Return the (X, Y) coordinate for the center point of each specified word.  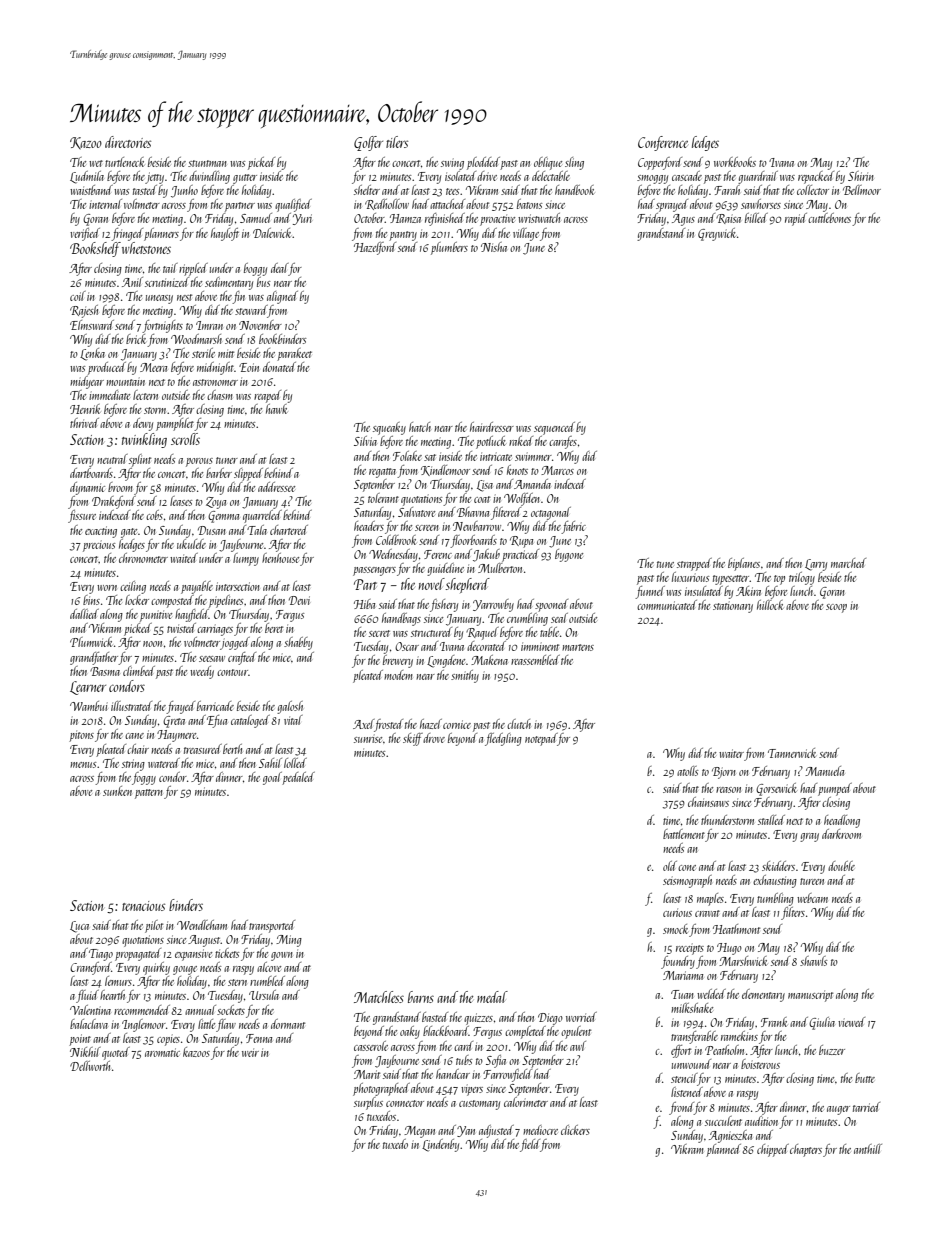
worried (581, 1017)
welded (711, 994)
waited (184, 558)
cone (687, 868)
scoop (836, 608)
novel (432, 584)
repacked (816, 177)
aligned (282, 297)
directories (128, 142)
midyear (87, 382)
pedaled (298, 778)
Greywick (717, 234)
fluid (87, 996)
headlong (842, 821)
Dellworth (90, 1066)
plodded (483, 163)
